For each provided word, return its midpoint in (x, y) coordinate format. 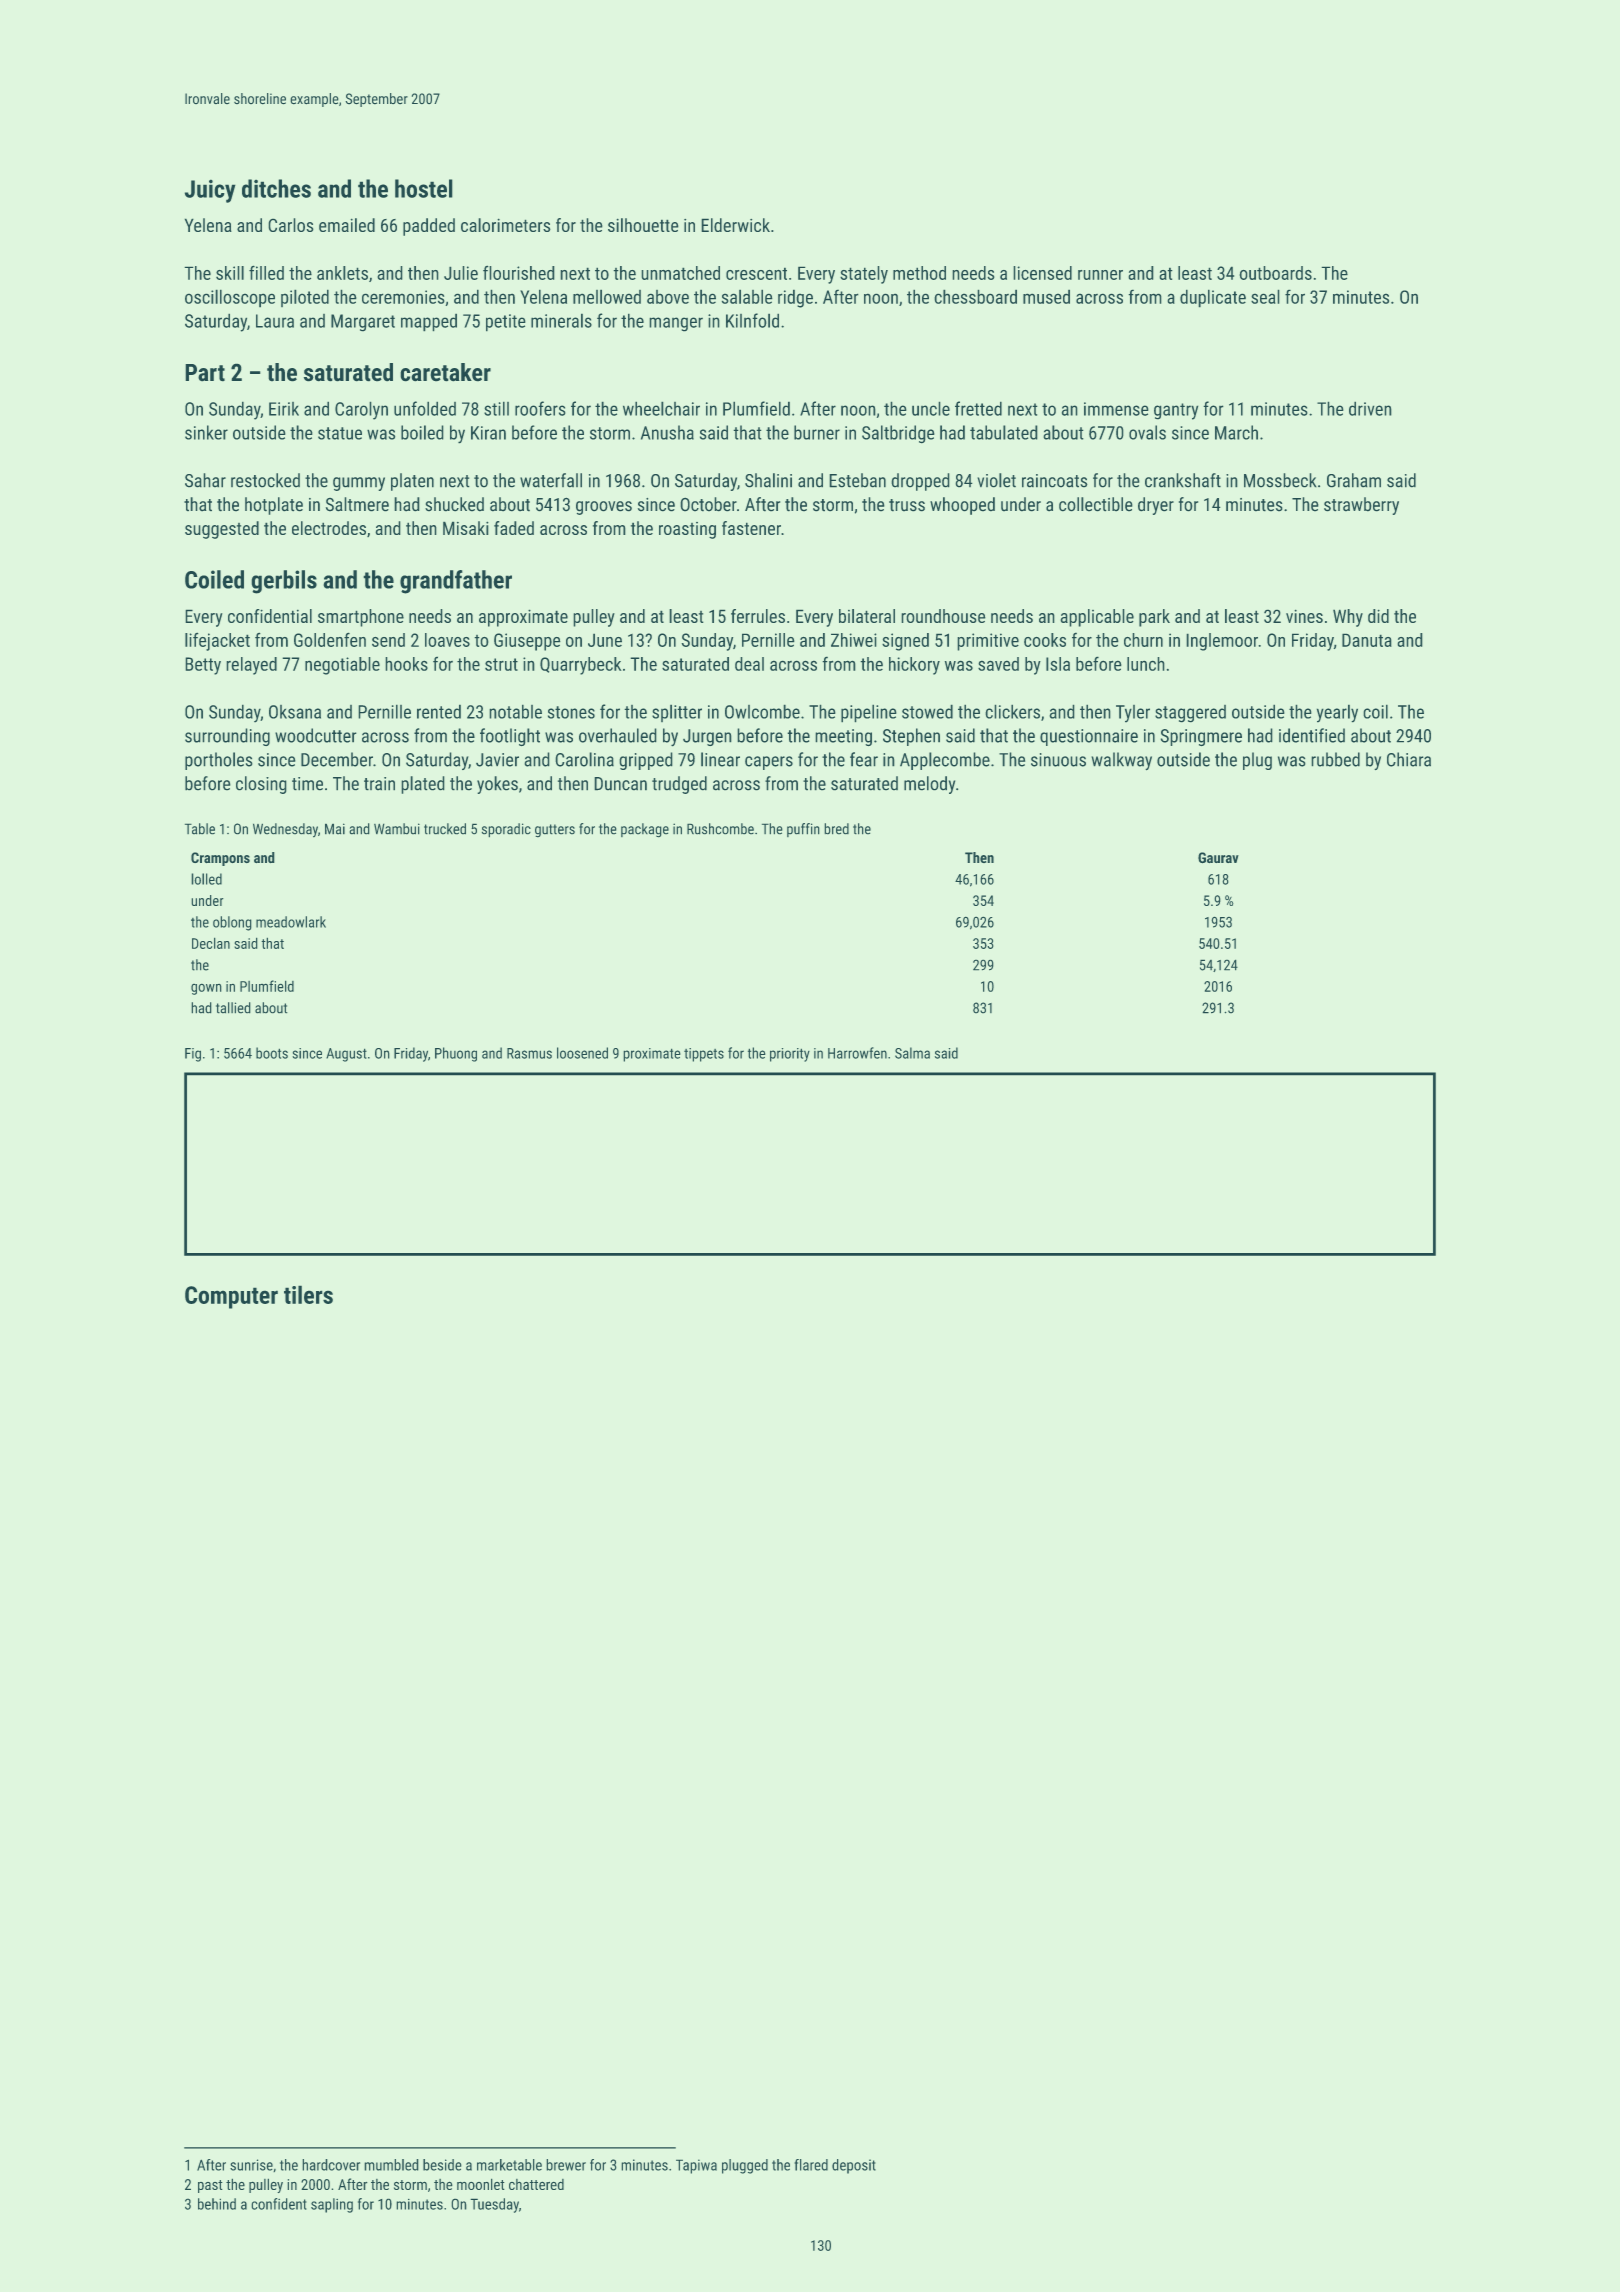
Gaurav (1218, 857)
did (1378, 616)
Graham (1354, 480)
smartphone (361, 618)
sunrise (251, 2165)
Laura (275, 321)
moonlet (480, 2184)
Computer (231, 1297)
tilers (308, 1295)
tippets (704, 1055)
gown (206, 989)
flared (811, 2165)
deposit (854, 2166)
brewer (566, 2165)
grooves (604, 508)
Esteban (858, 480)
